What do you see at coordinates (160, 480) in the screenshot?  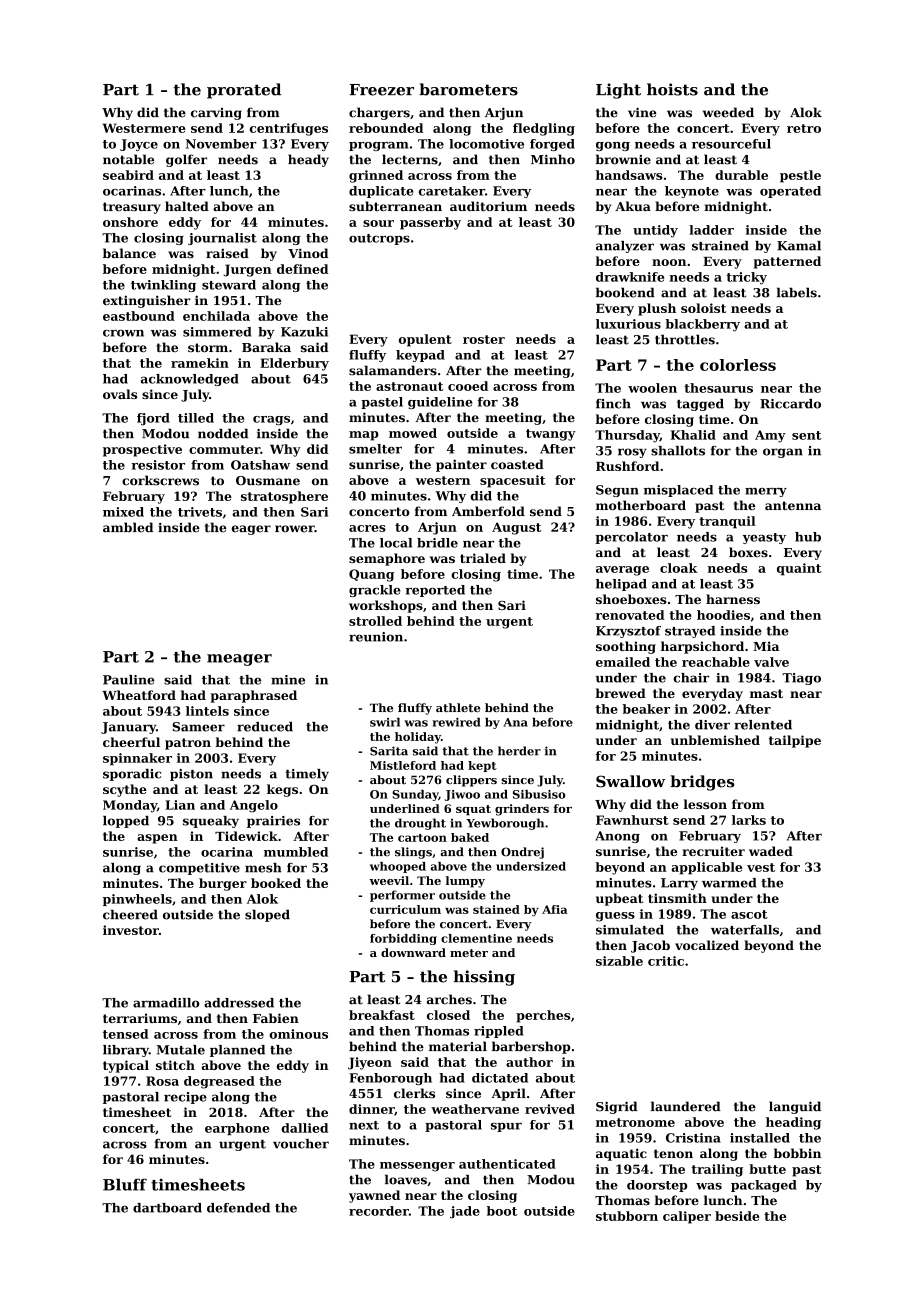 I see `corkscrews` at bounding box center [160, 480].
